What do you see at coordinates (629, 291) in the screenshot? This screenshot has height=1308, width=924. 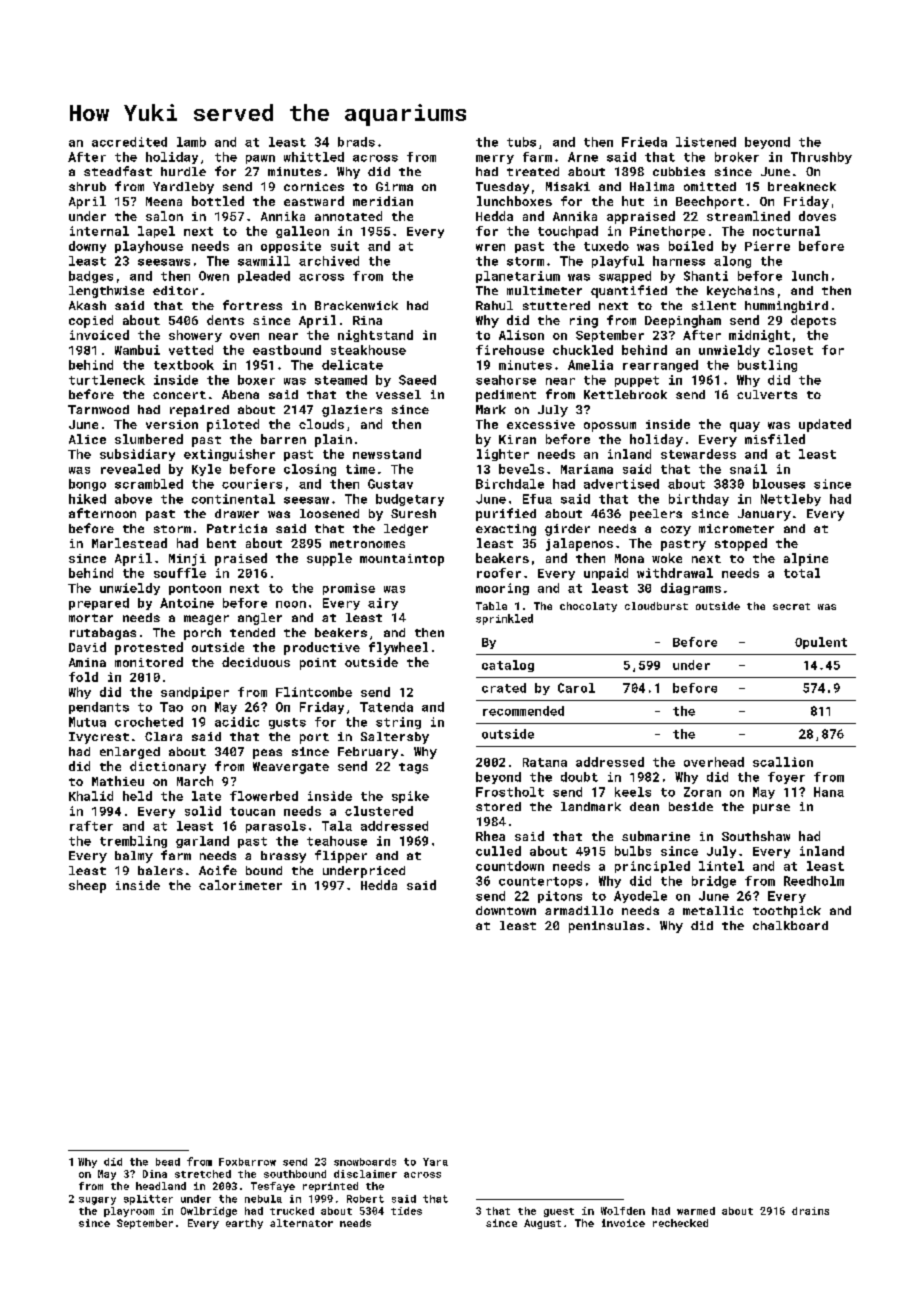 I see `quantified` at bounding box center [629, 291].
